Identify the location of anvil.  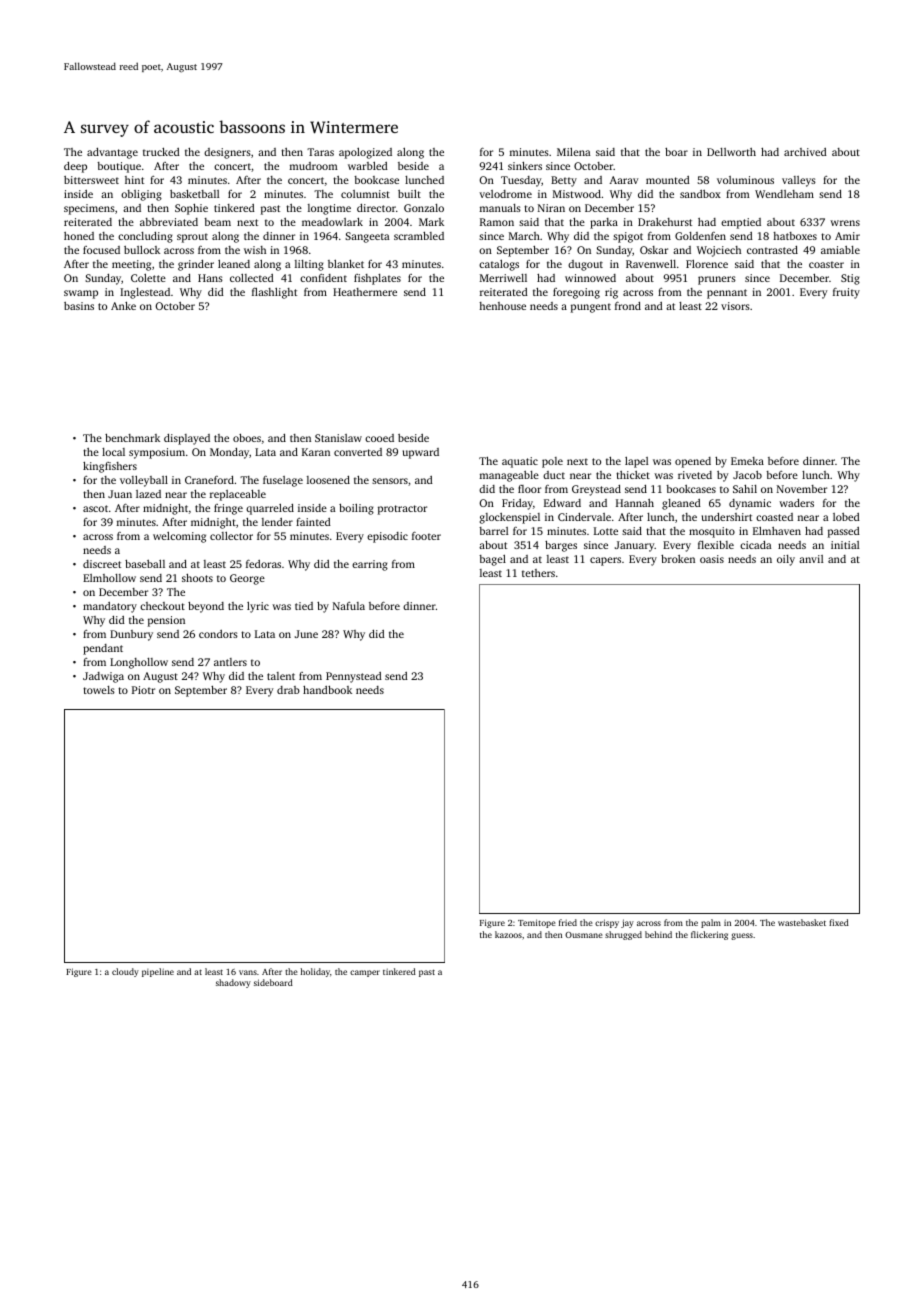
(811, 559).
